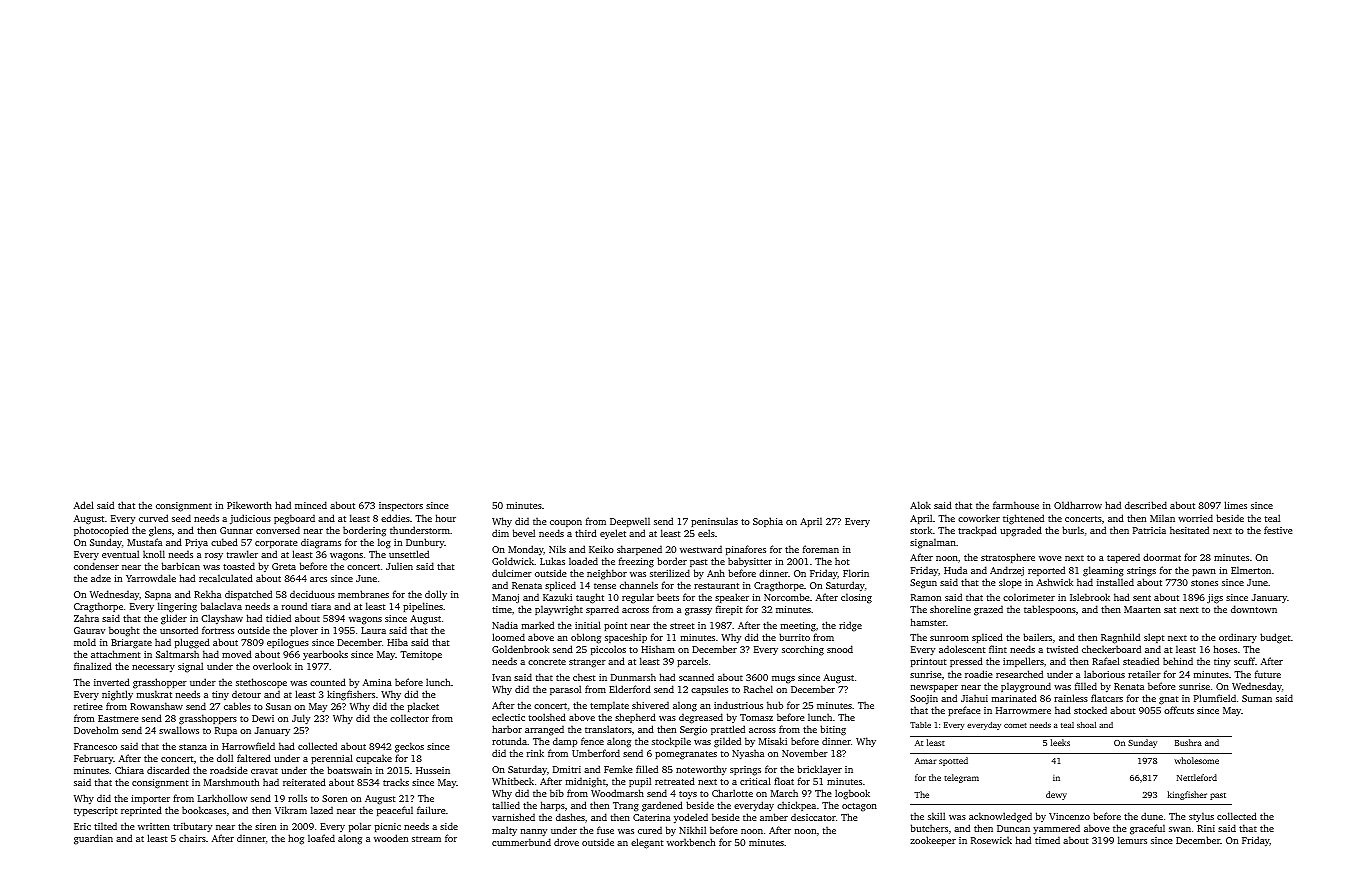 Image resolution: width=1372 pixels, height=887 pixels. Describe the element at coordinates (547, 717) in the screenshot. I see `toolshed` at that location.
